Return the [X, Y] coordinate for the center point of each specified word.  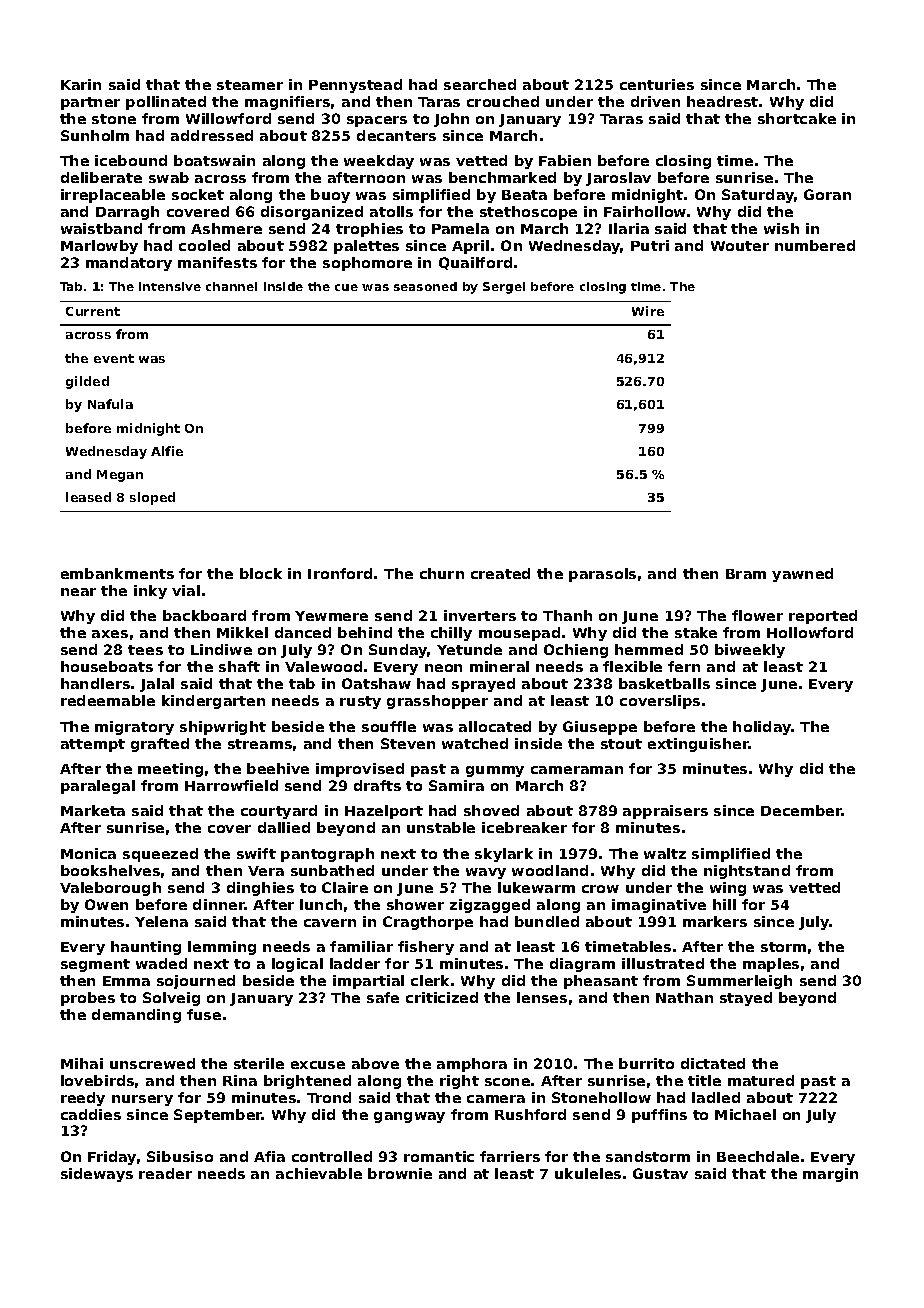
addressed [212, 135]
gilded [87, 382]
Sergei [504, 288]
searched [480, 84]
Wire [648, 311]
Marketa [93, 810]
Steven [408, 743]
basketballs [664, 683]
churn [442, 573]
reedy [83, 1099]
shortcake [797, 118]
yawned [802, 575]
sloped [152, 498]
